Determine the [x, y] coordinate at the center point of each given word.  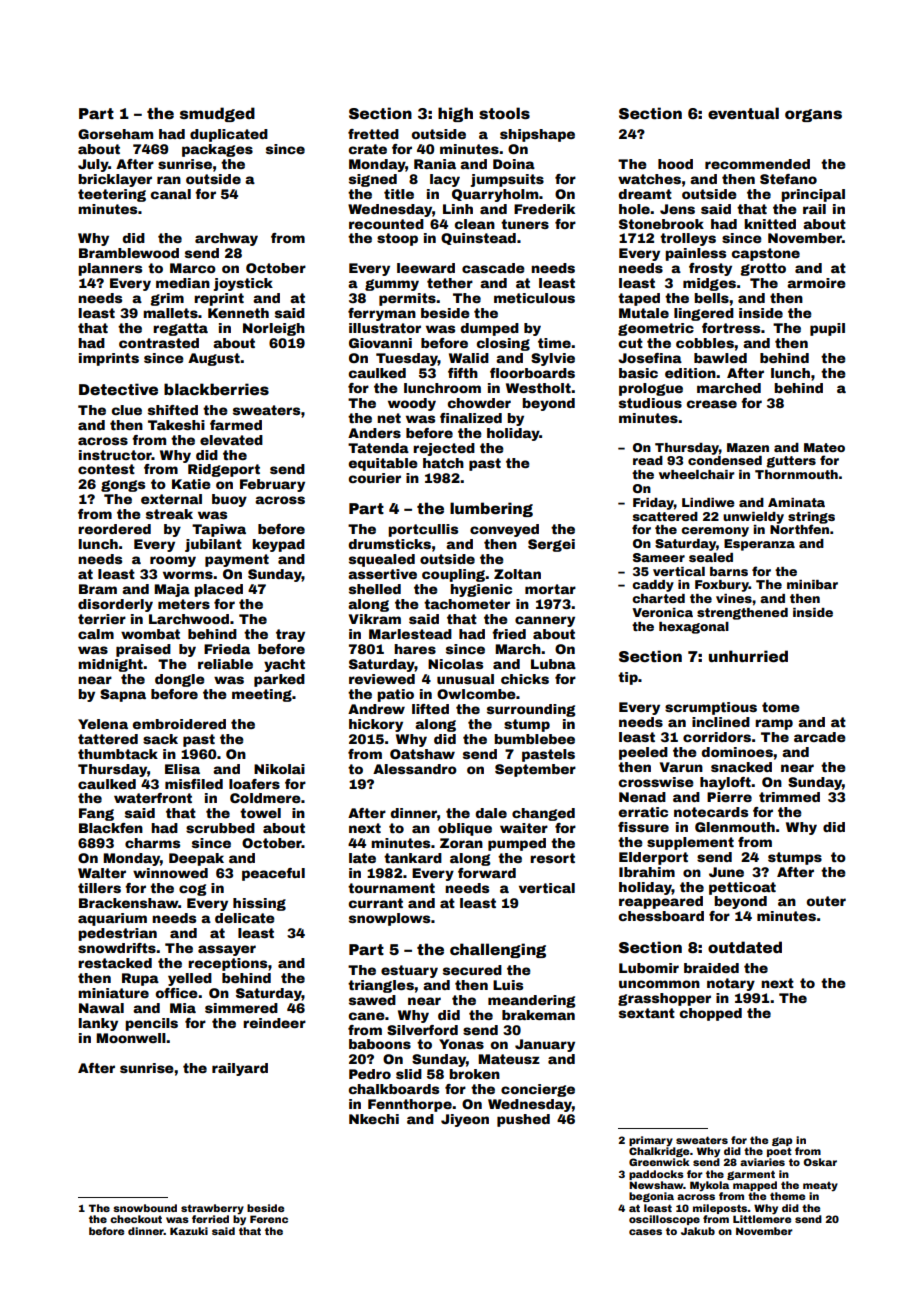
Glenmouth [735, 827]
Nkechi [374, 1119]
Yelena [103, 724]
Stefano [788, 179]
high [455, 114]
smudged [217, 114]
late [362, 858]
